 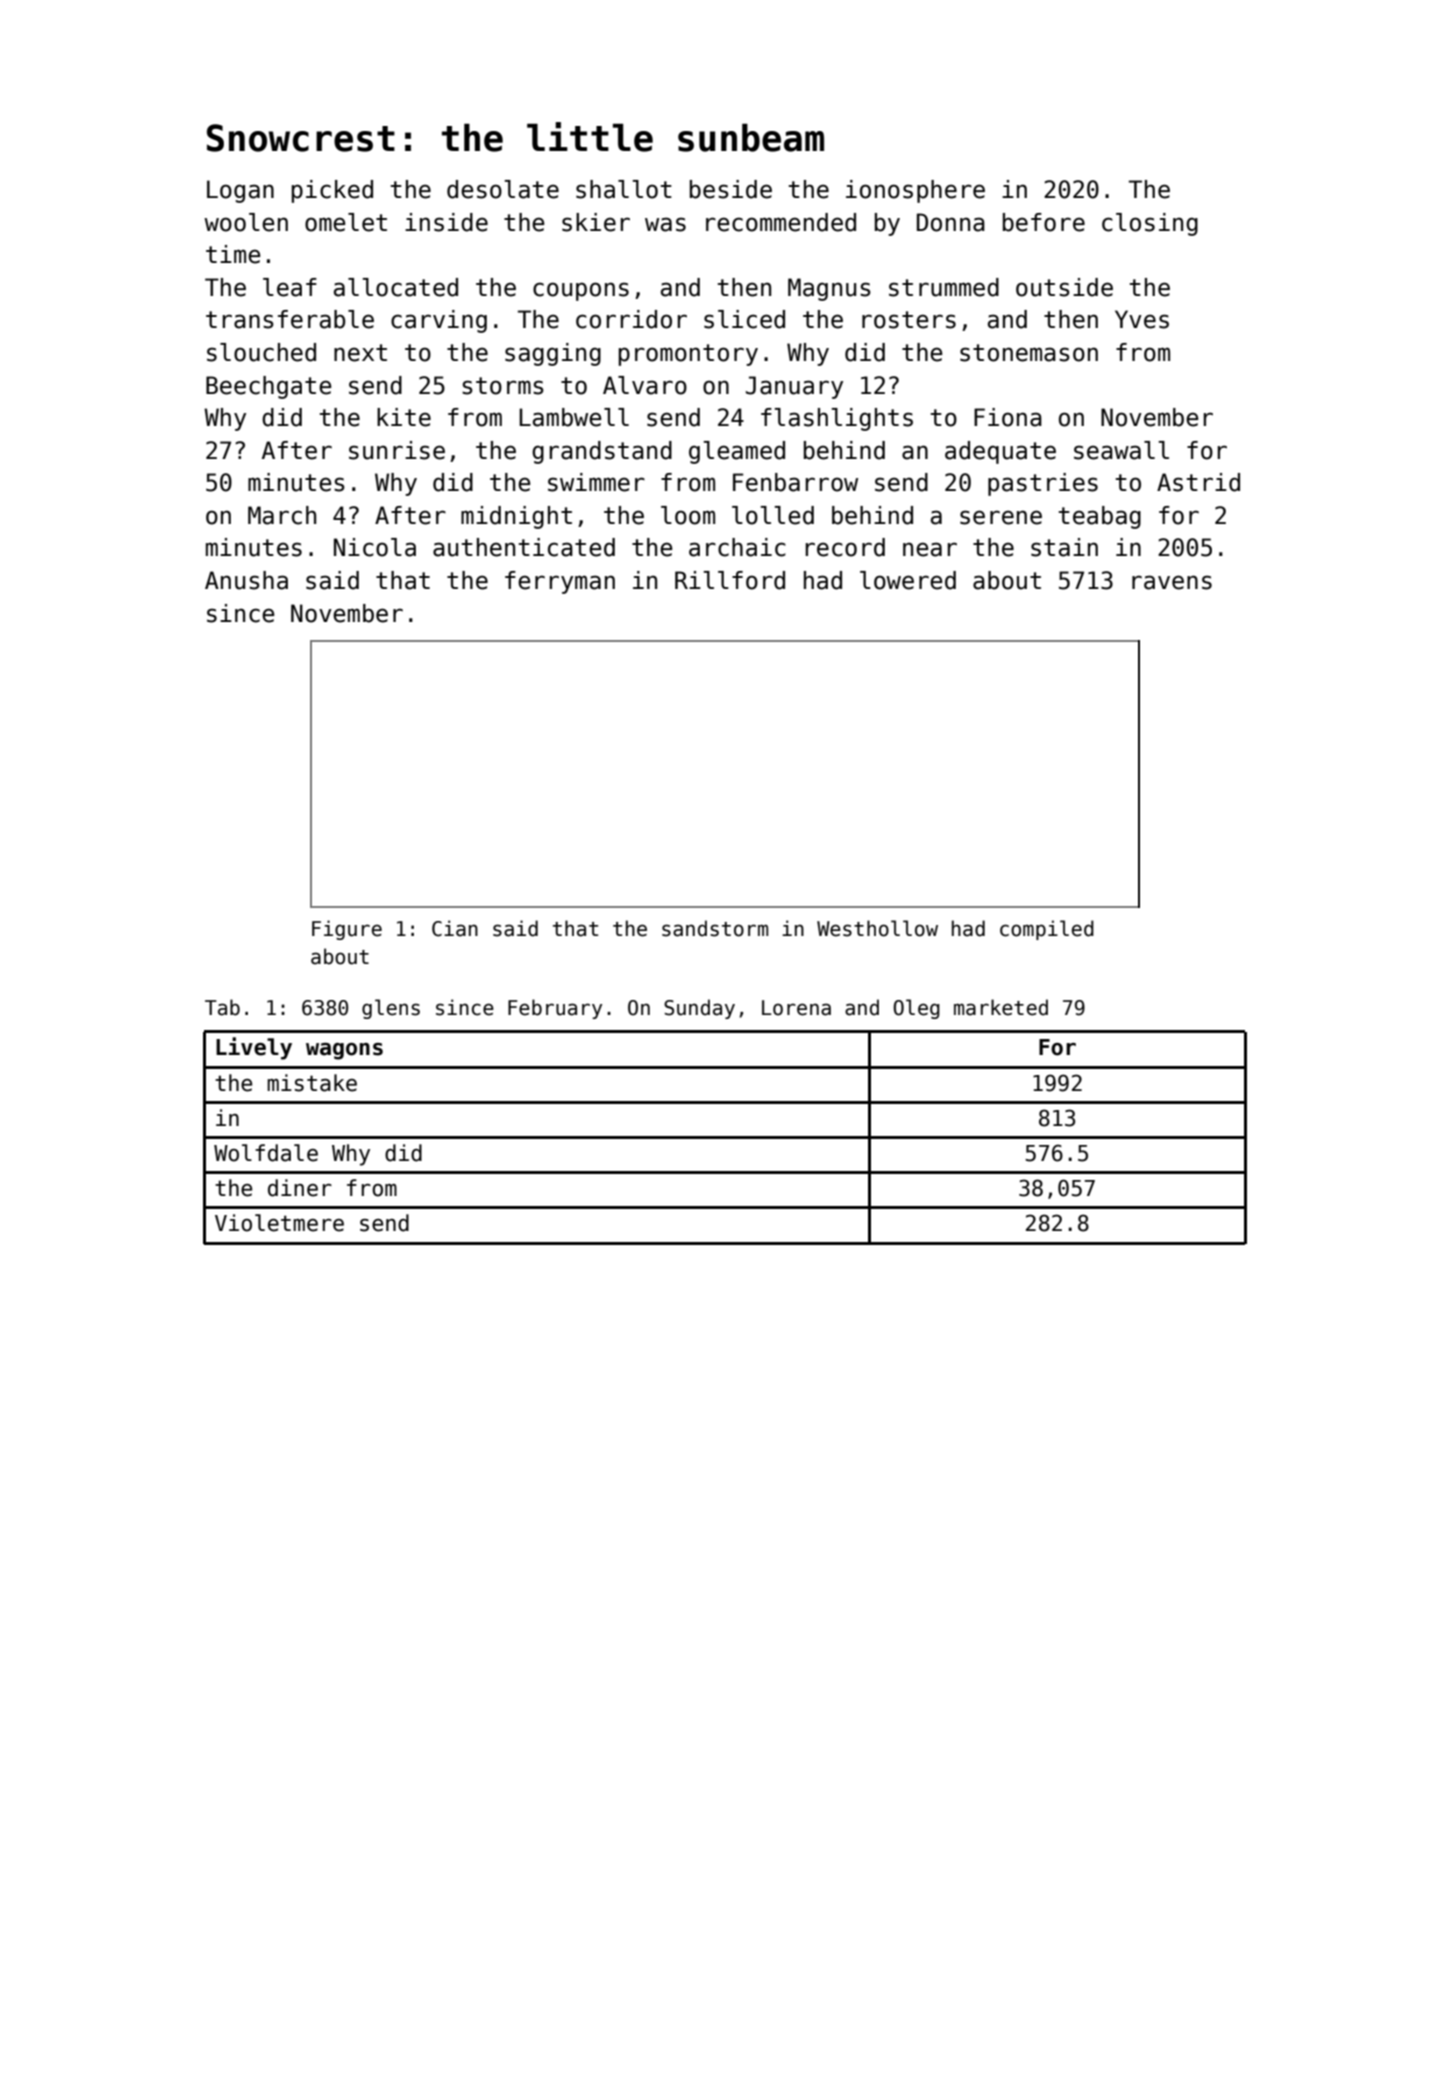 I want to click on Violetmere, so click(x=279, y=1223).
